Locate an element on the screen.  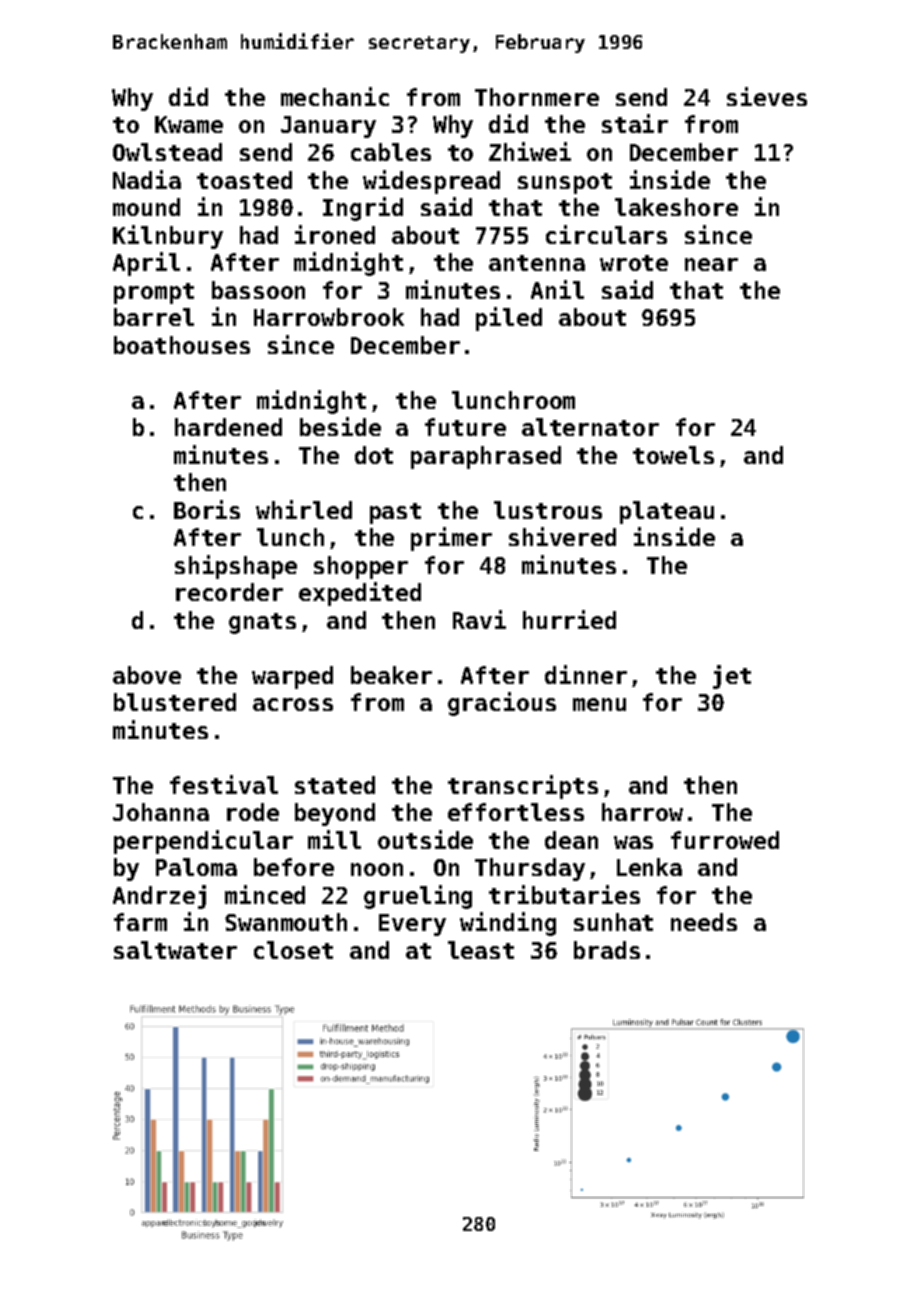
saltwater is located at coordinates (175, 950).
